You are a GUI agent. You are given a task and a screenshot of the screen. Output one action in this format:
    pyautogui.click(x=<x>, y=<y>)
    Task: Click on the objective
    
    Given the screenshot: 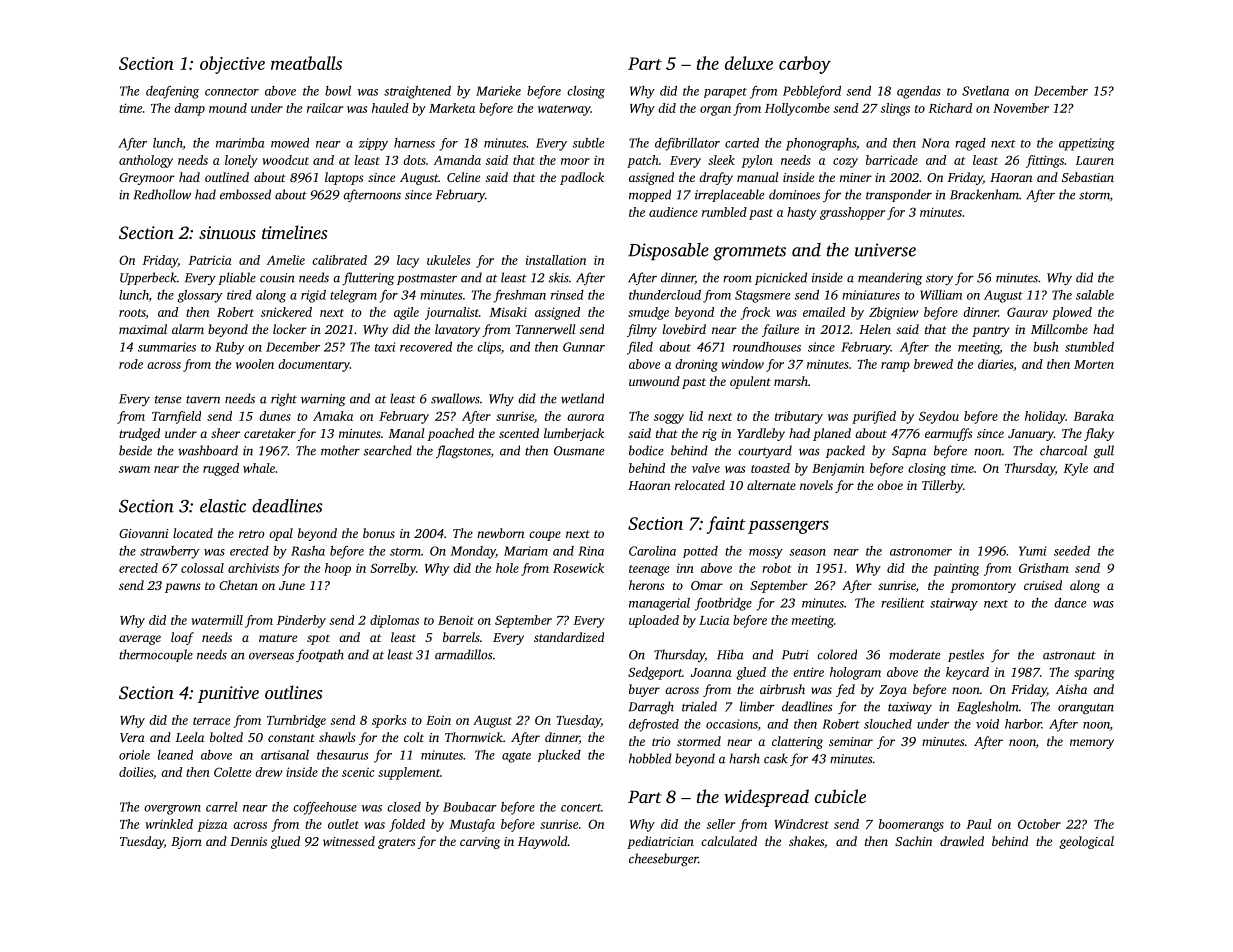 What is the action you would take?
    pyautogui.click(x=232, y=65)
